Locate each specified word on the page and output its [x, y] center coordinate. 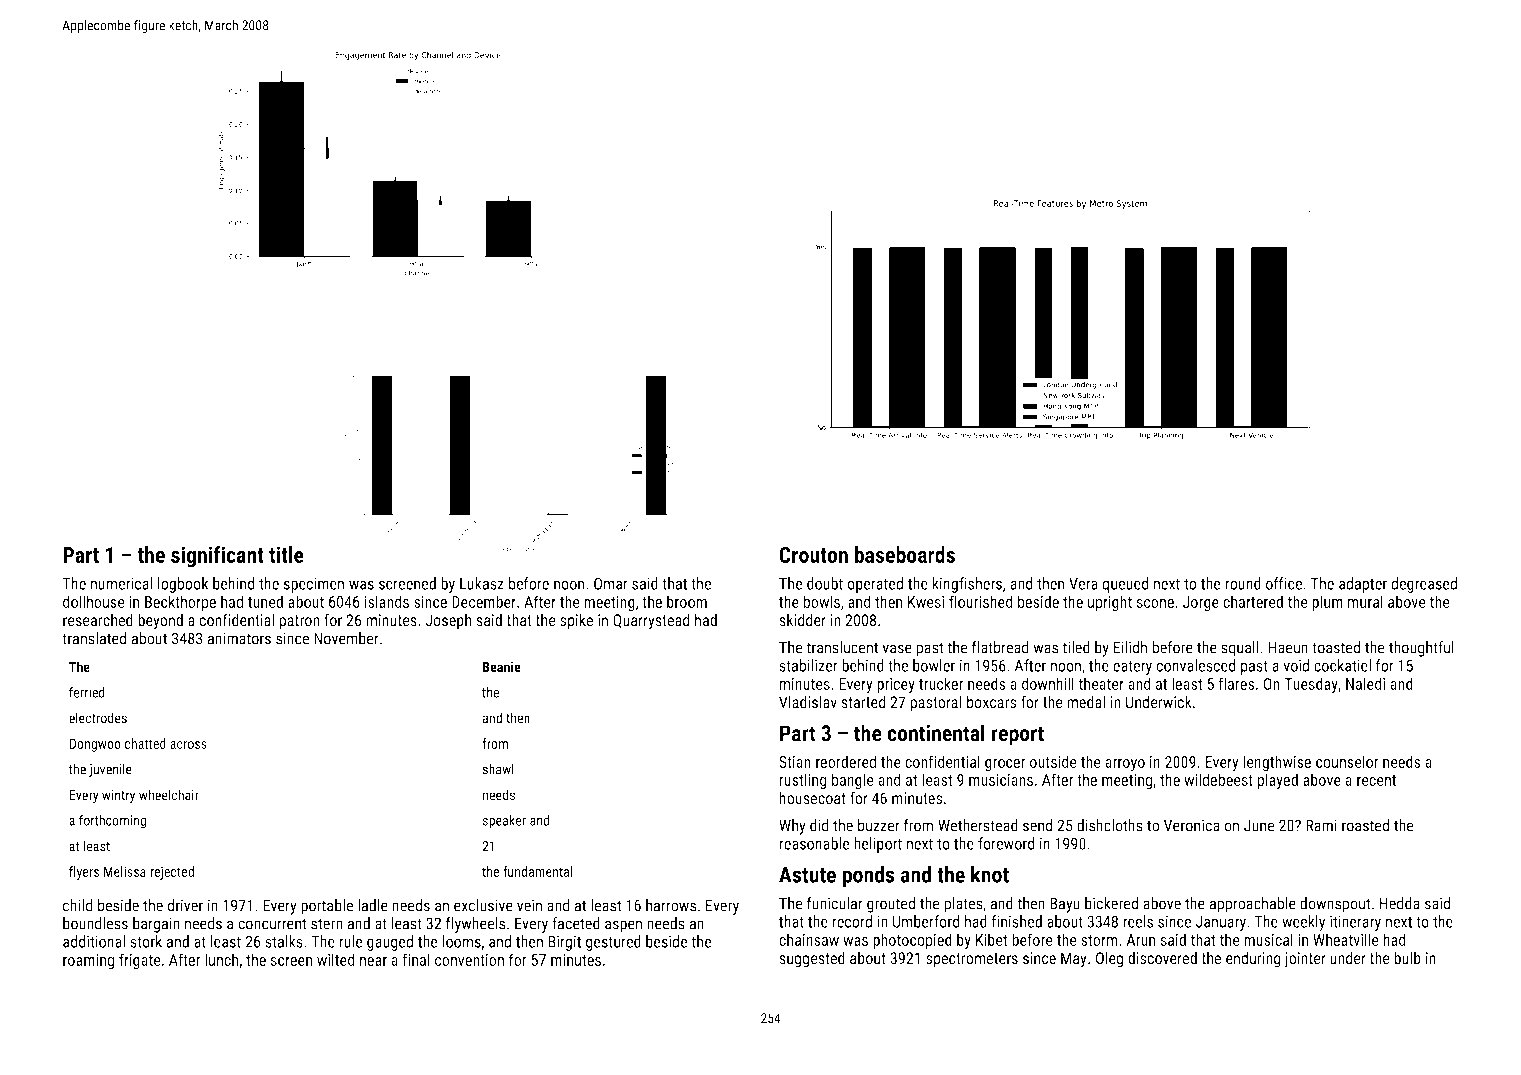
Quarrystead [651, 621]
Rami [1321, 825]
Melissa [125, 871]
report [1017, 736]
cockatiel [1342, 665]
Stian [795, 762]
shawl [498, 769]
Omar [611, 583]
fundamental [538, 871]
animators [239, 638]
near [373, 961]
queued [1125, 585]
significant [217, 557]
